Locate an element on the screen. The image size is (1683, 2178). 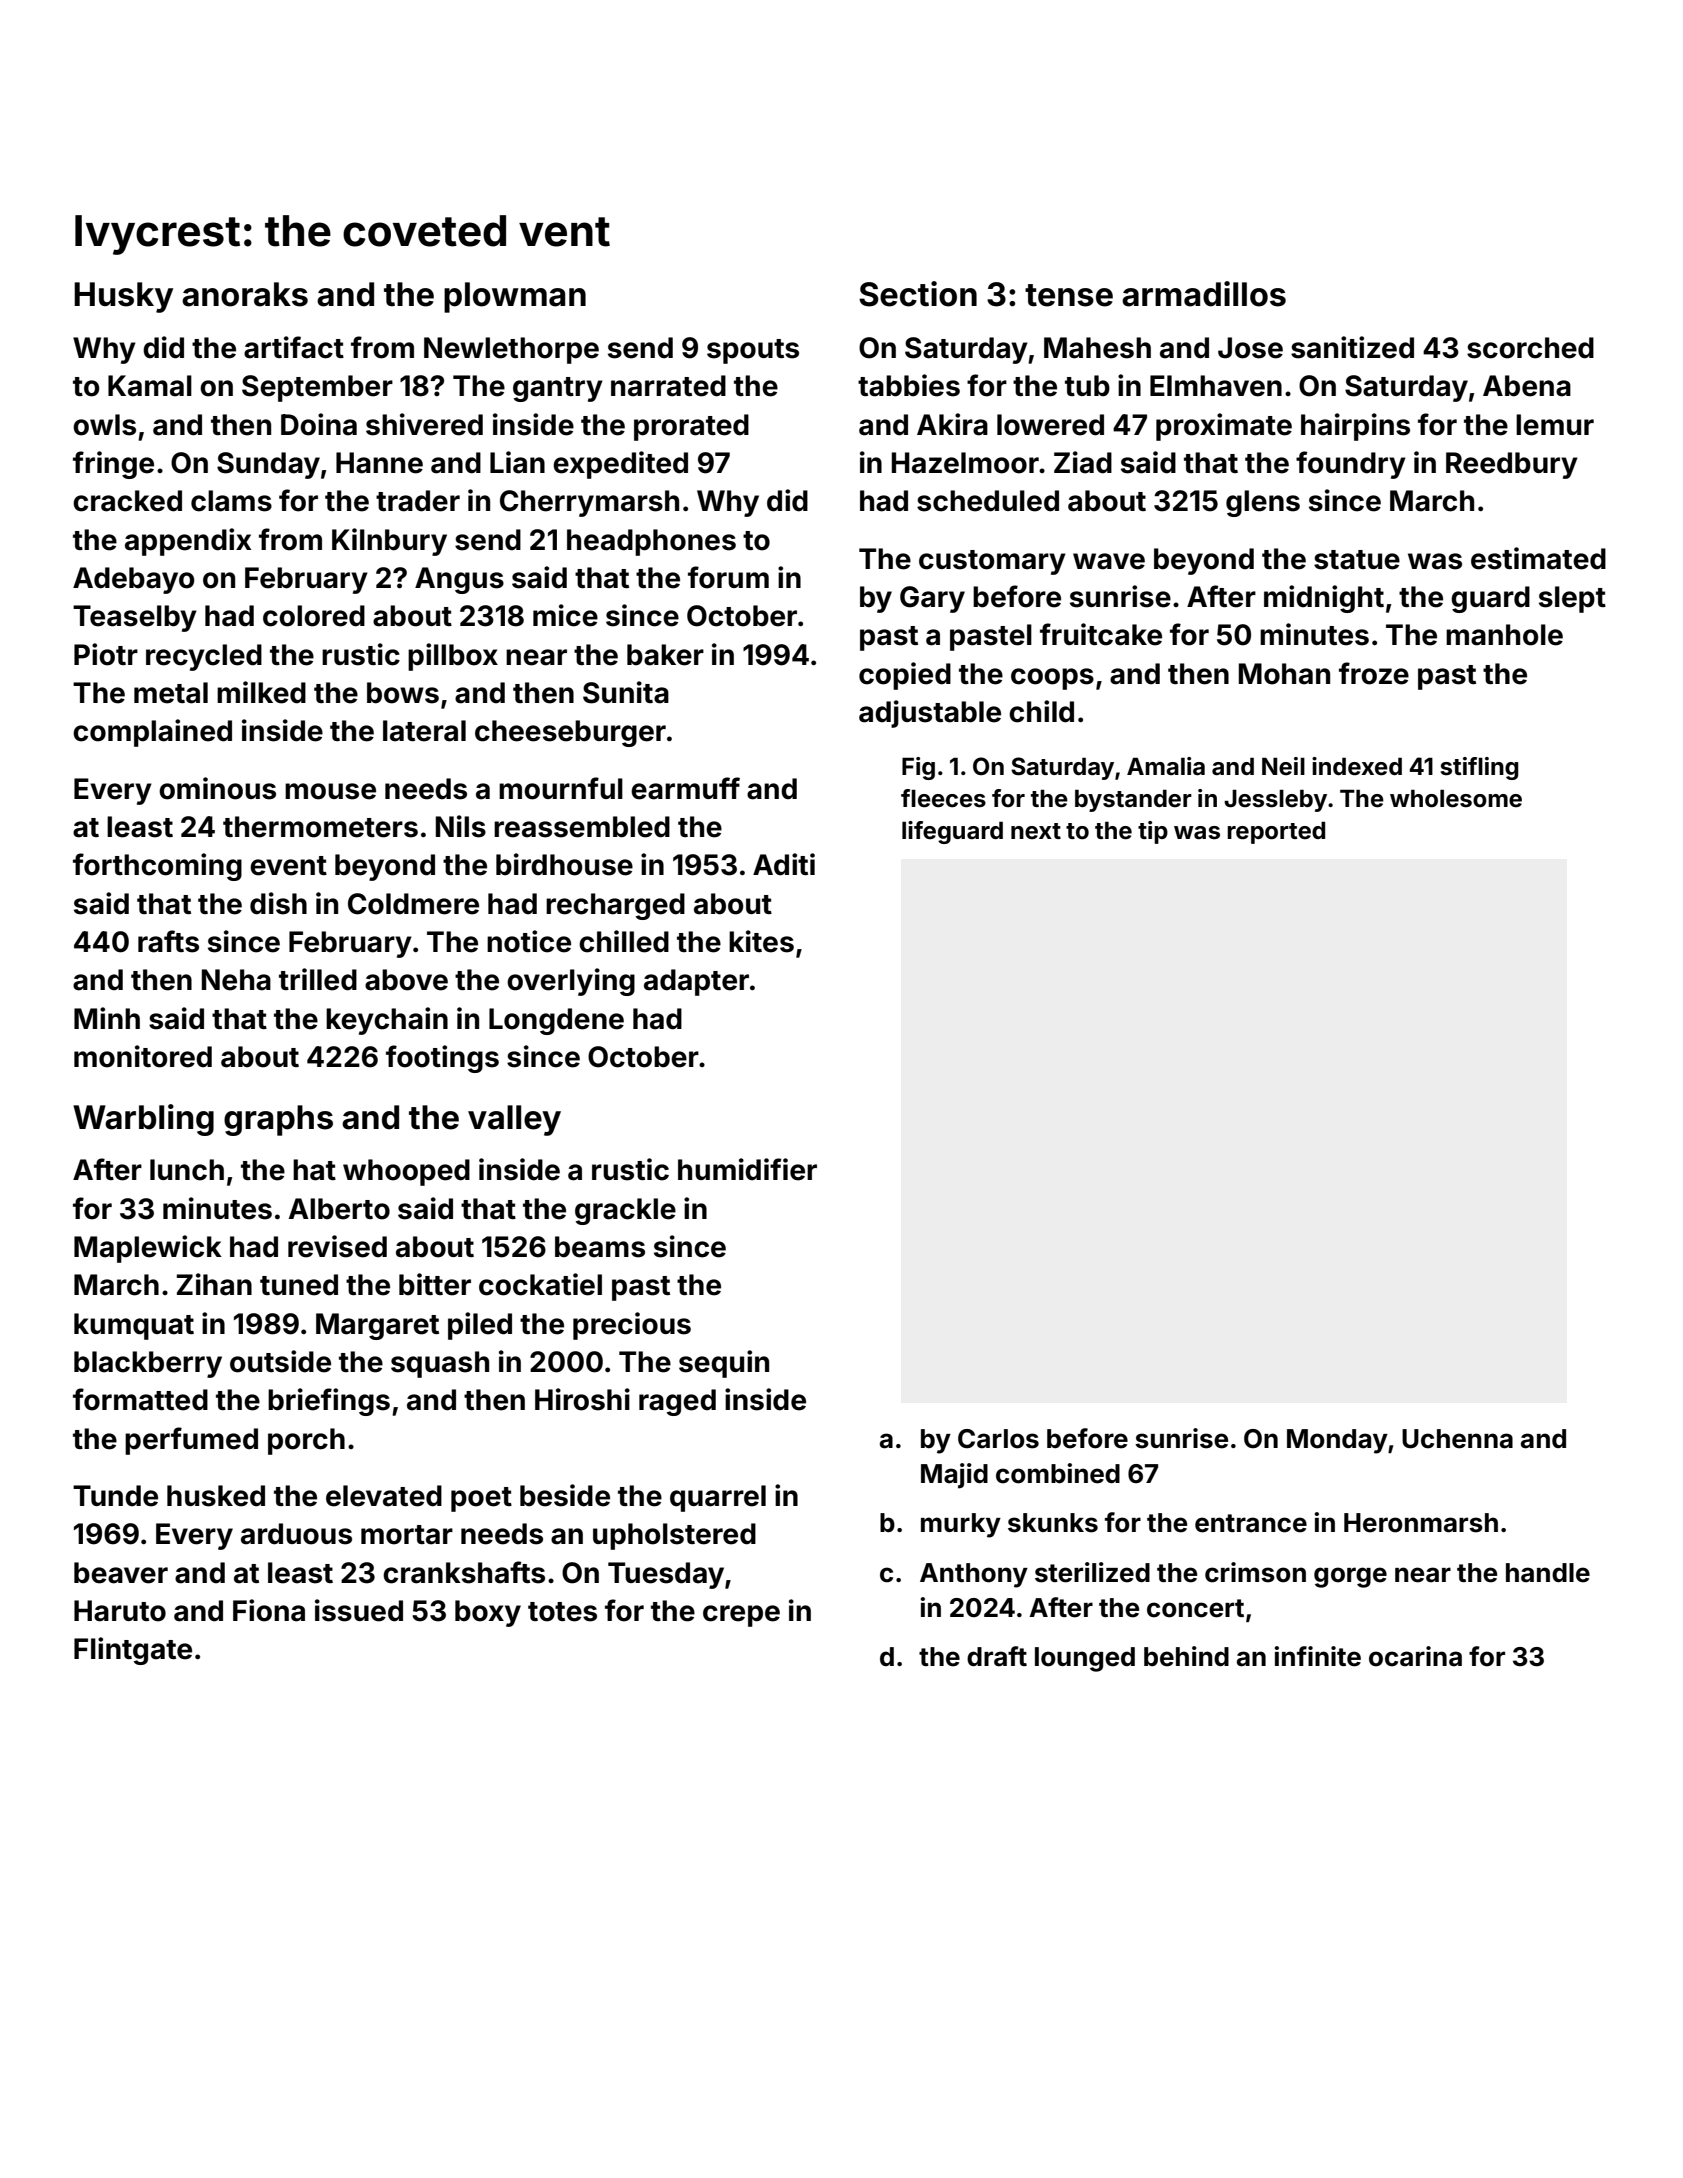
estimated is located at coordinates (1538, 558).
